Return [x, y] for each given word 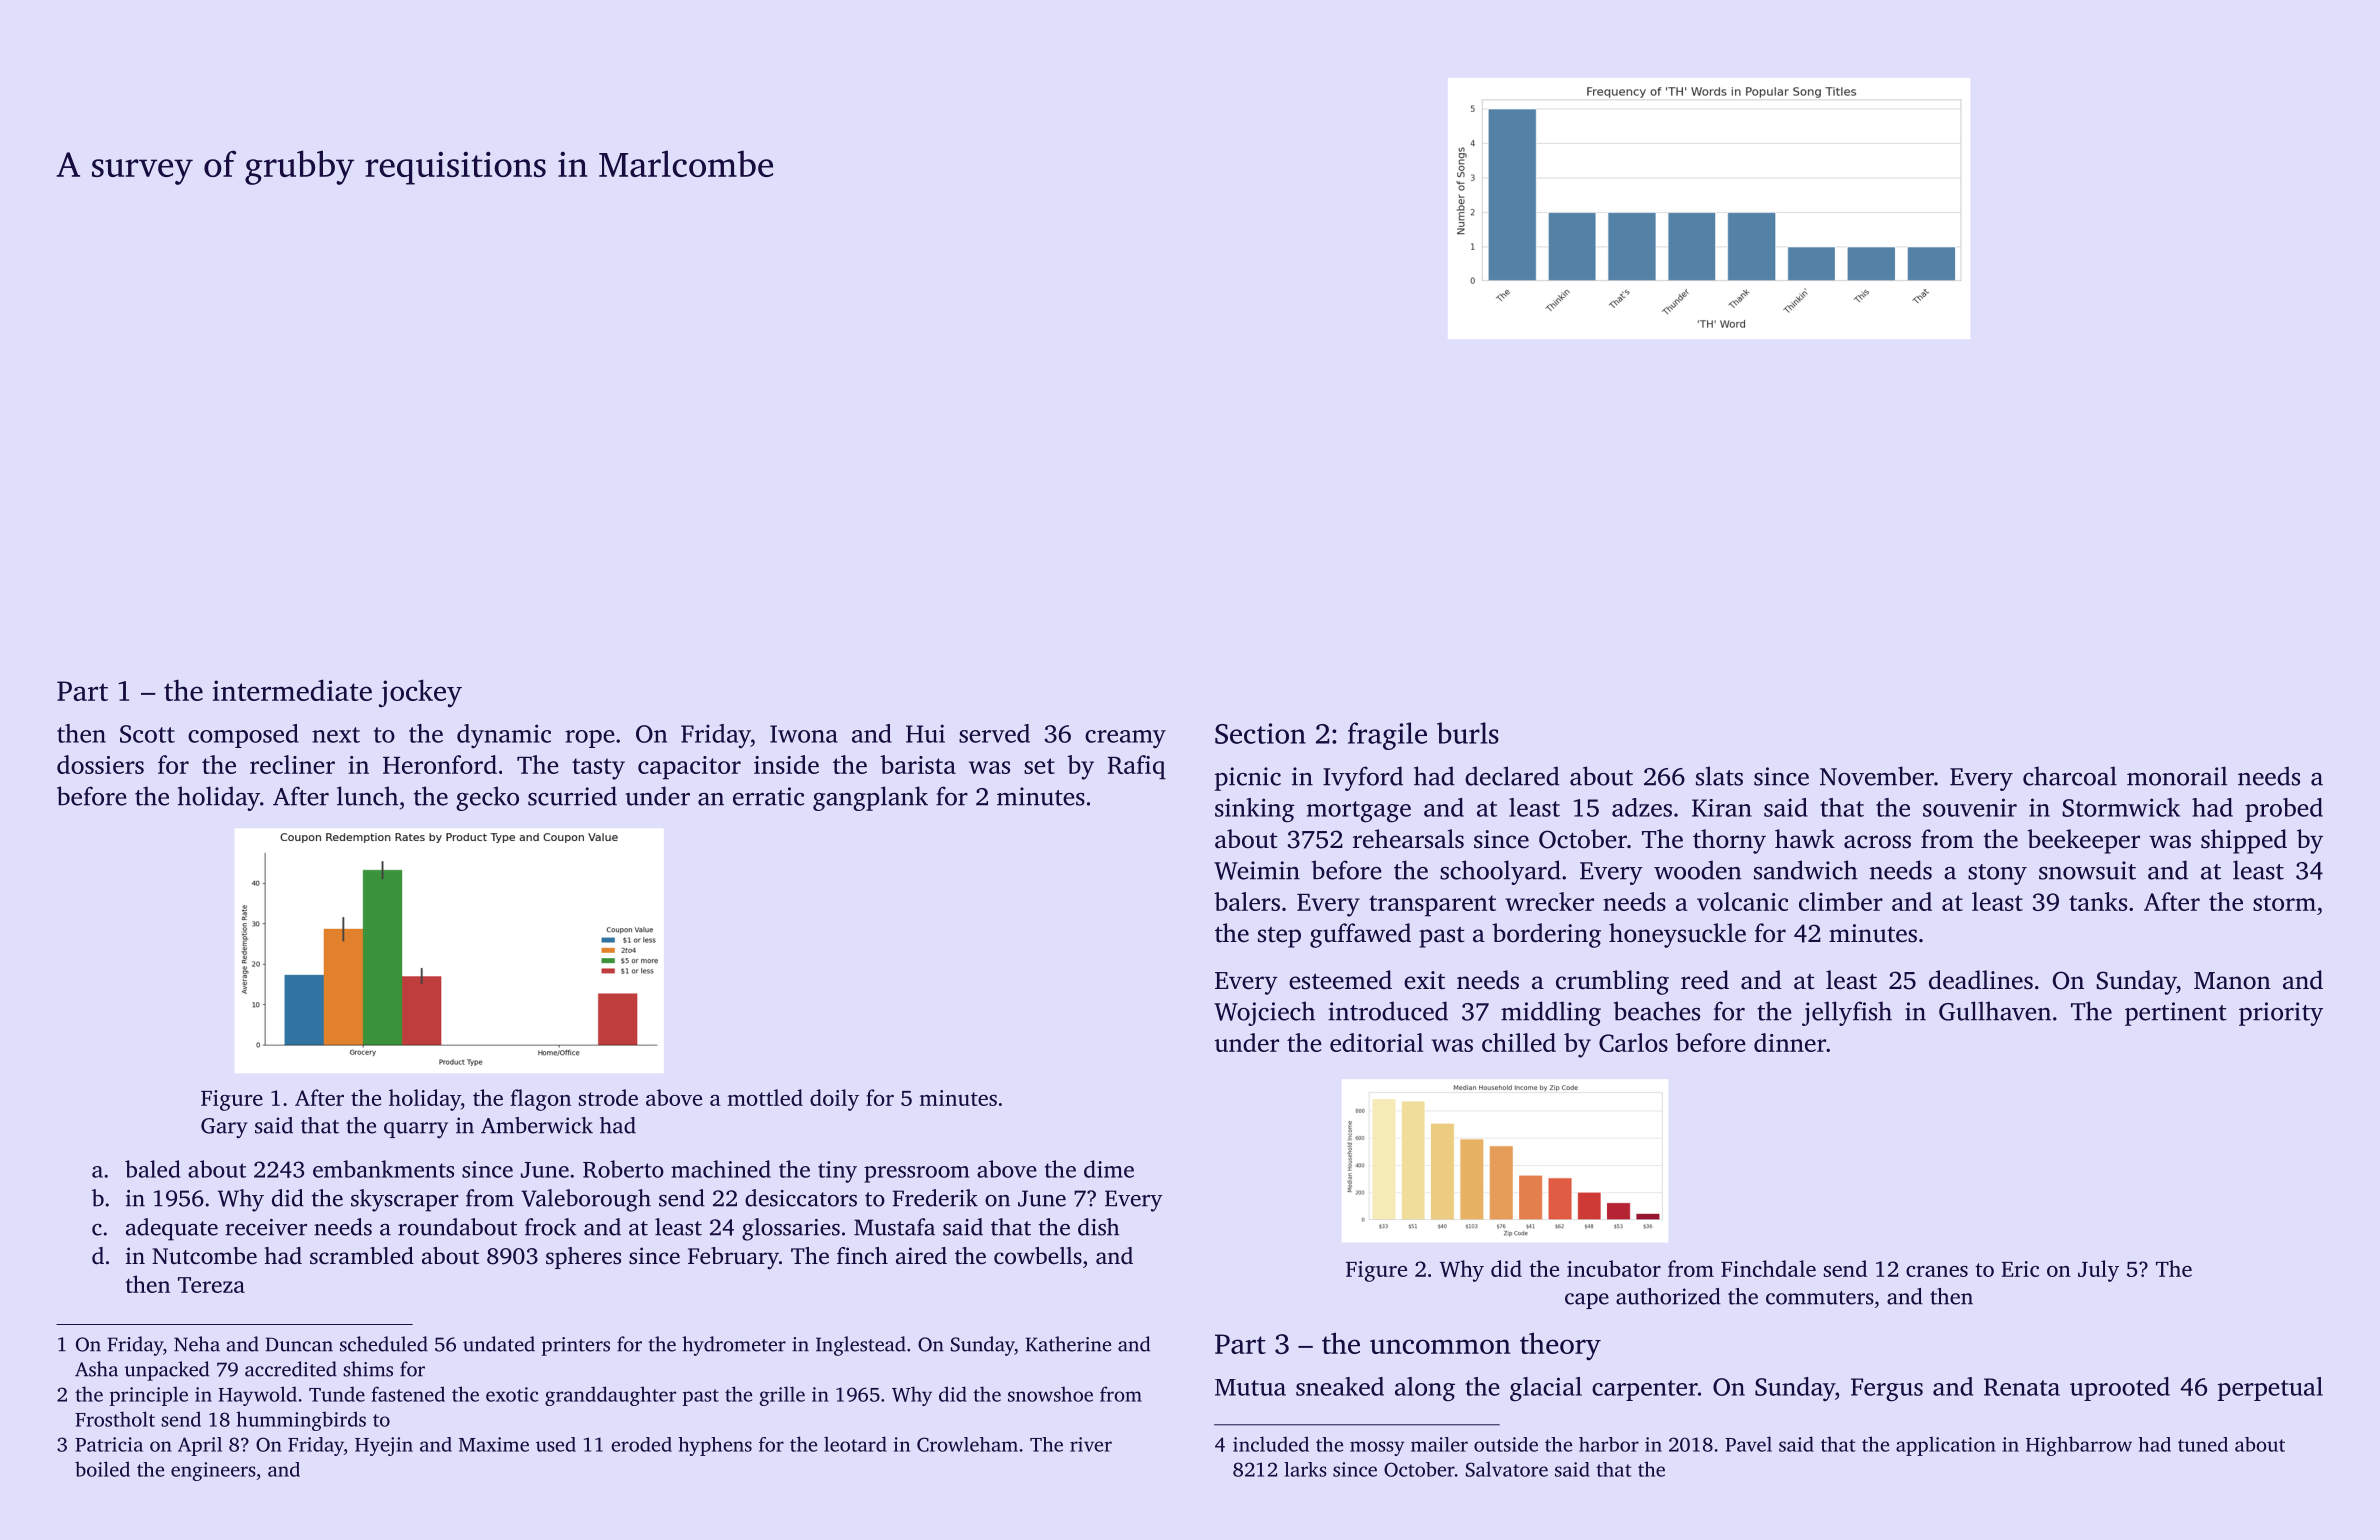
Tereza [211, 1285]
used [556, 1444]
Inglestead [861, 1346]
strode [608, 1097]
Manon [2232, 981]
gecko [487, 798]
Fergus [1887, 1390]
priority [2281, 1014]
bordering [1546, 935]
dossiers [100, 764]
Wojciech [1264, 1013]
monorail [2177, 776]
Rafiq [1137, 767]
